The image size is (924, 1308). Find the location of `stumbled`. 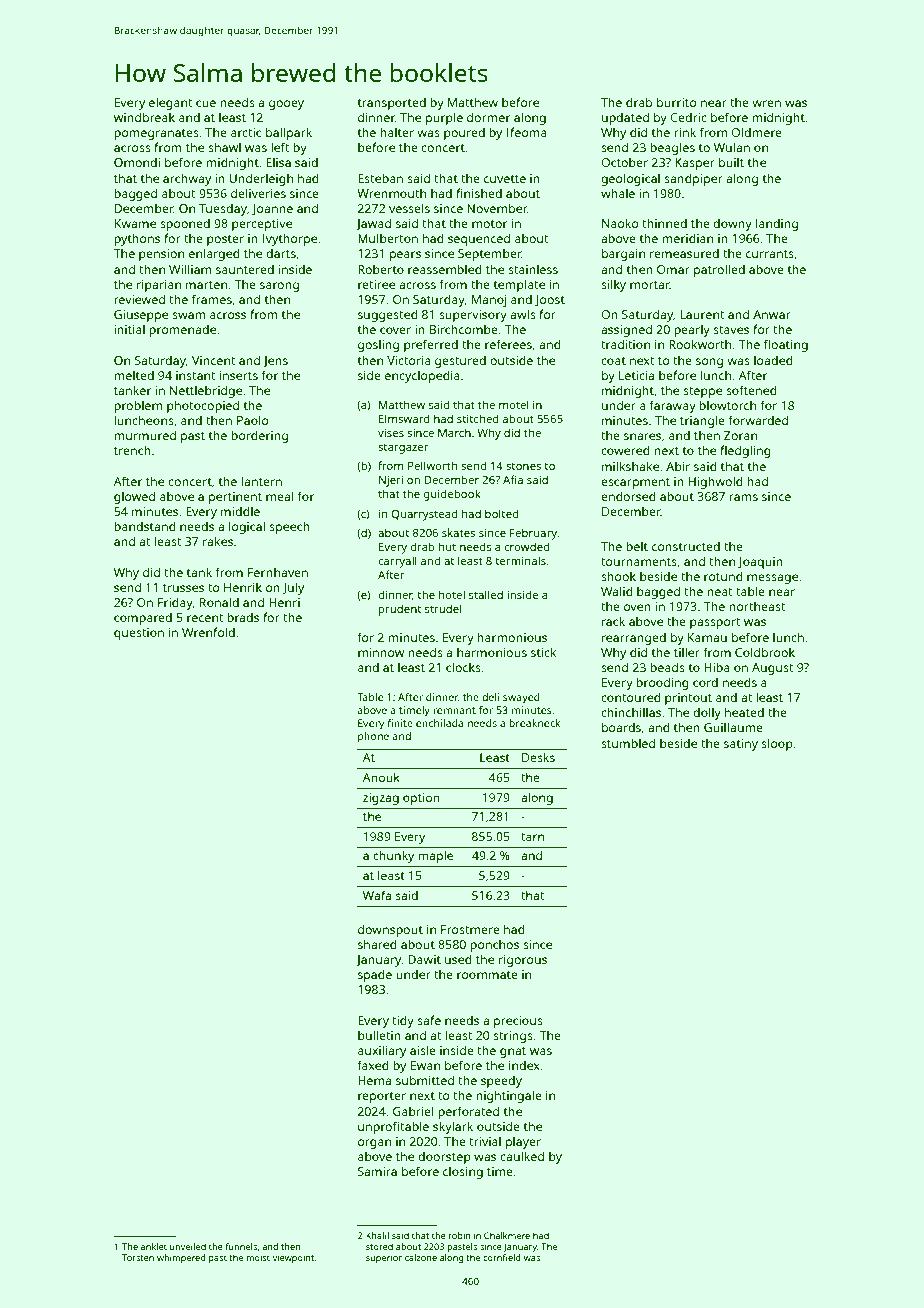

stumbled is located at coordinates (628, 743).
